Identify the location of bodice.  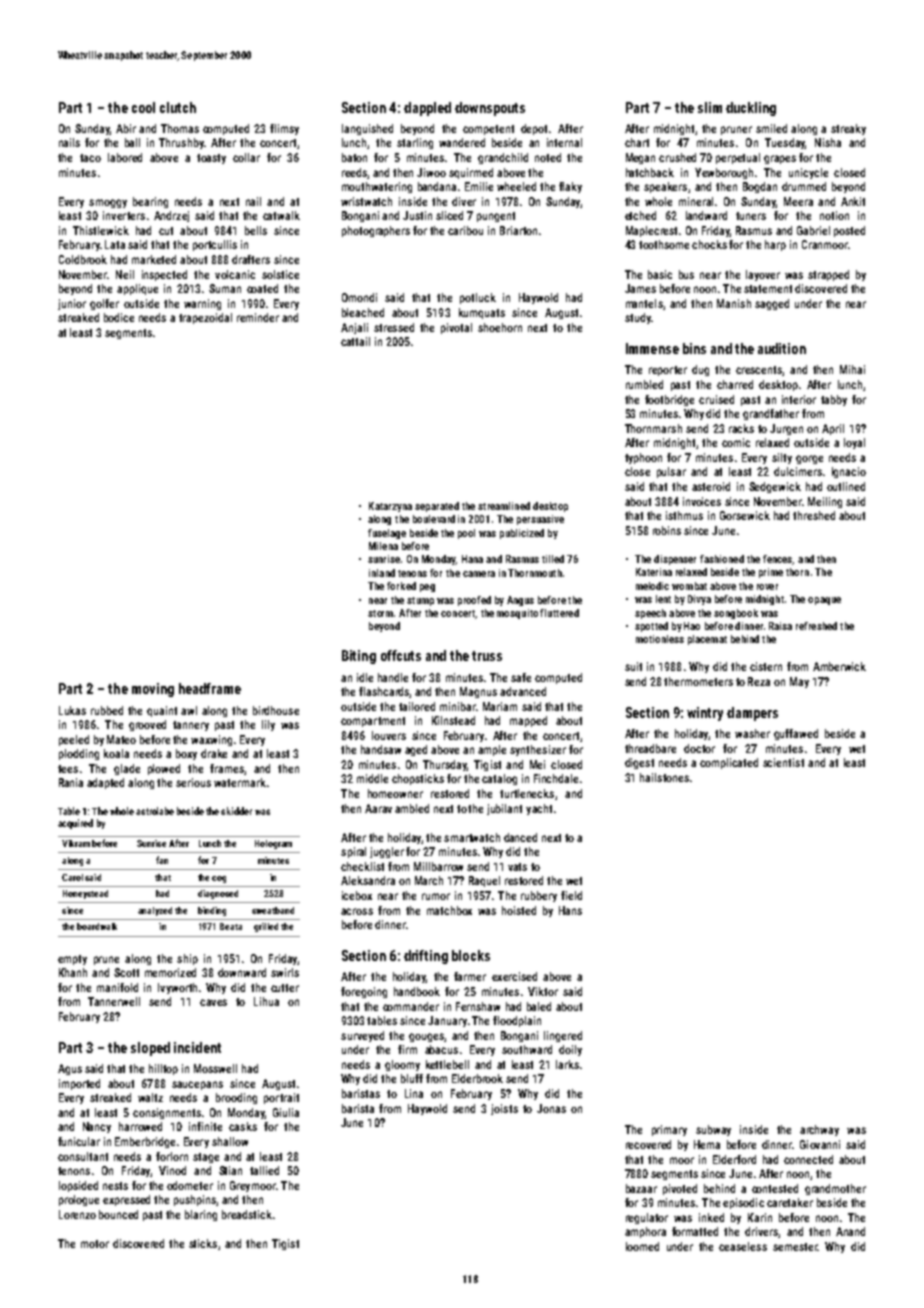
(119, 317).
